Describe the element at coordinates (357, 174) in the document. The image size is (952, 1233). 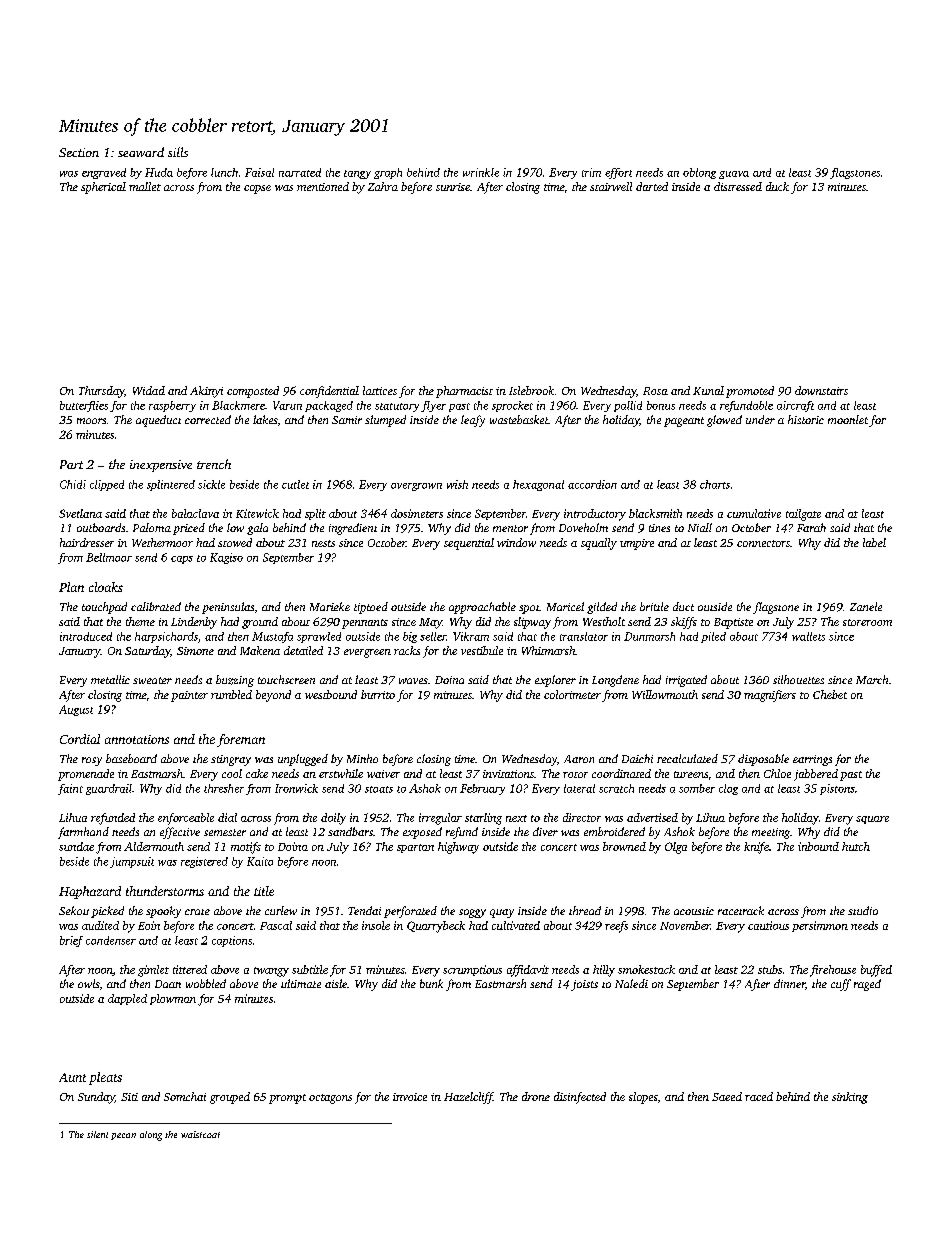
I see `tangy` at that location.
